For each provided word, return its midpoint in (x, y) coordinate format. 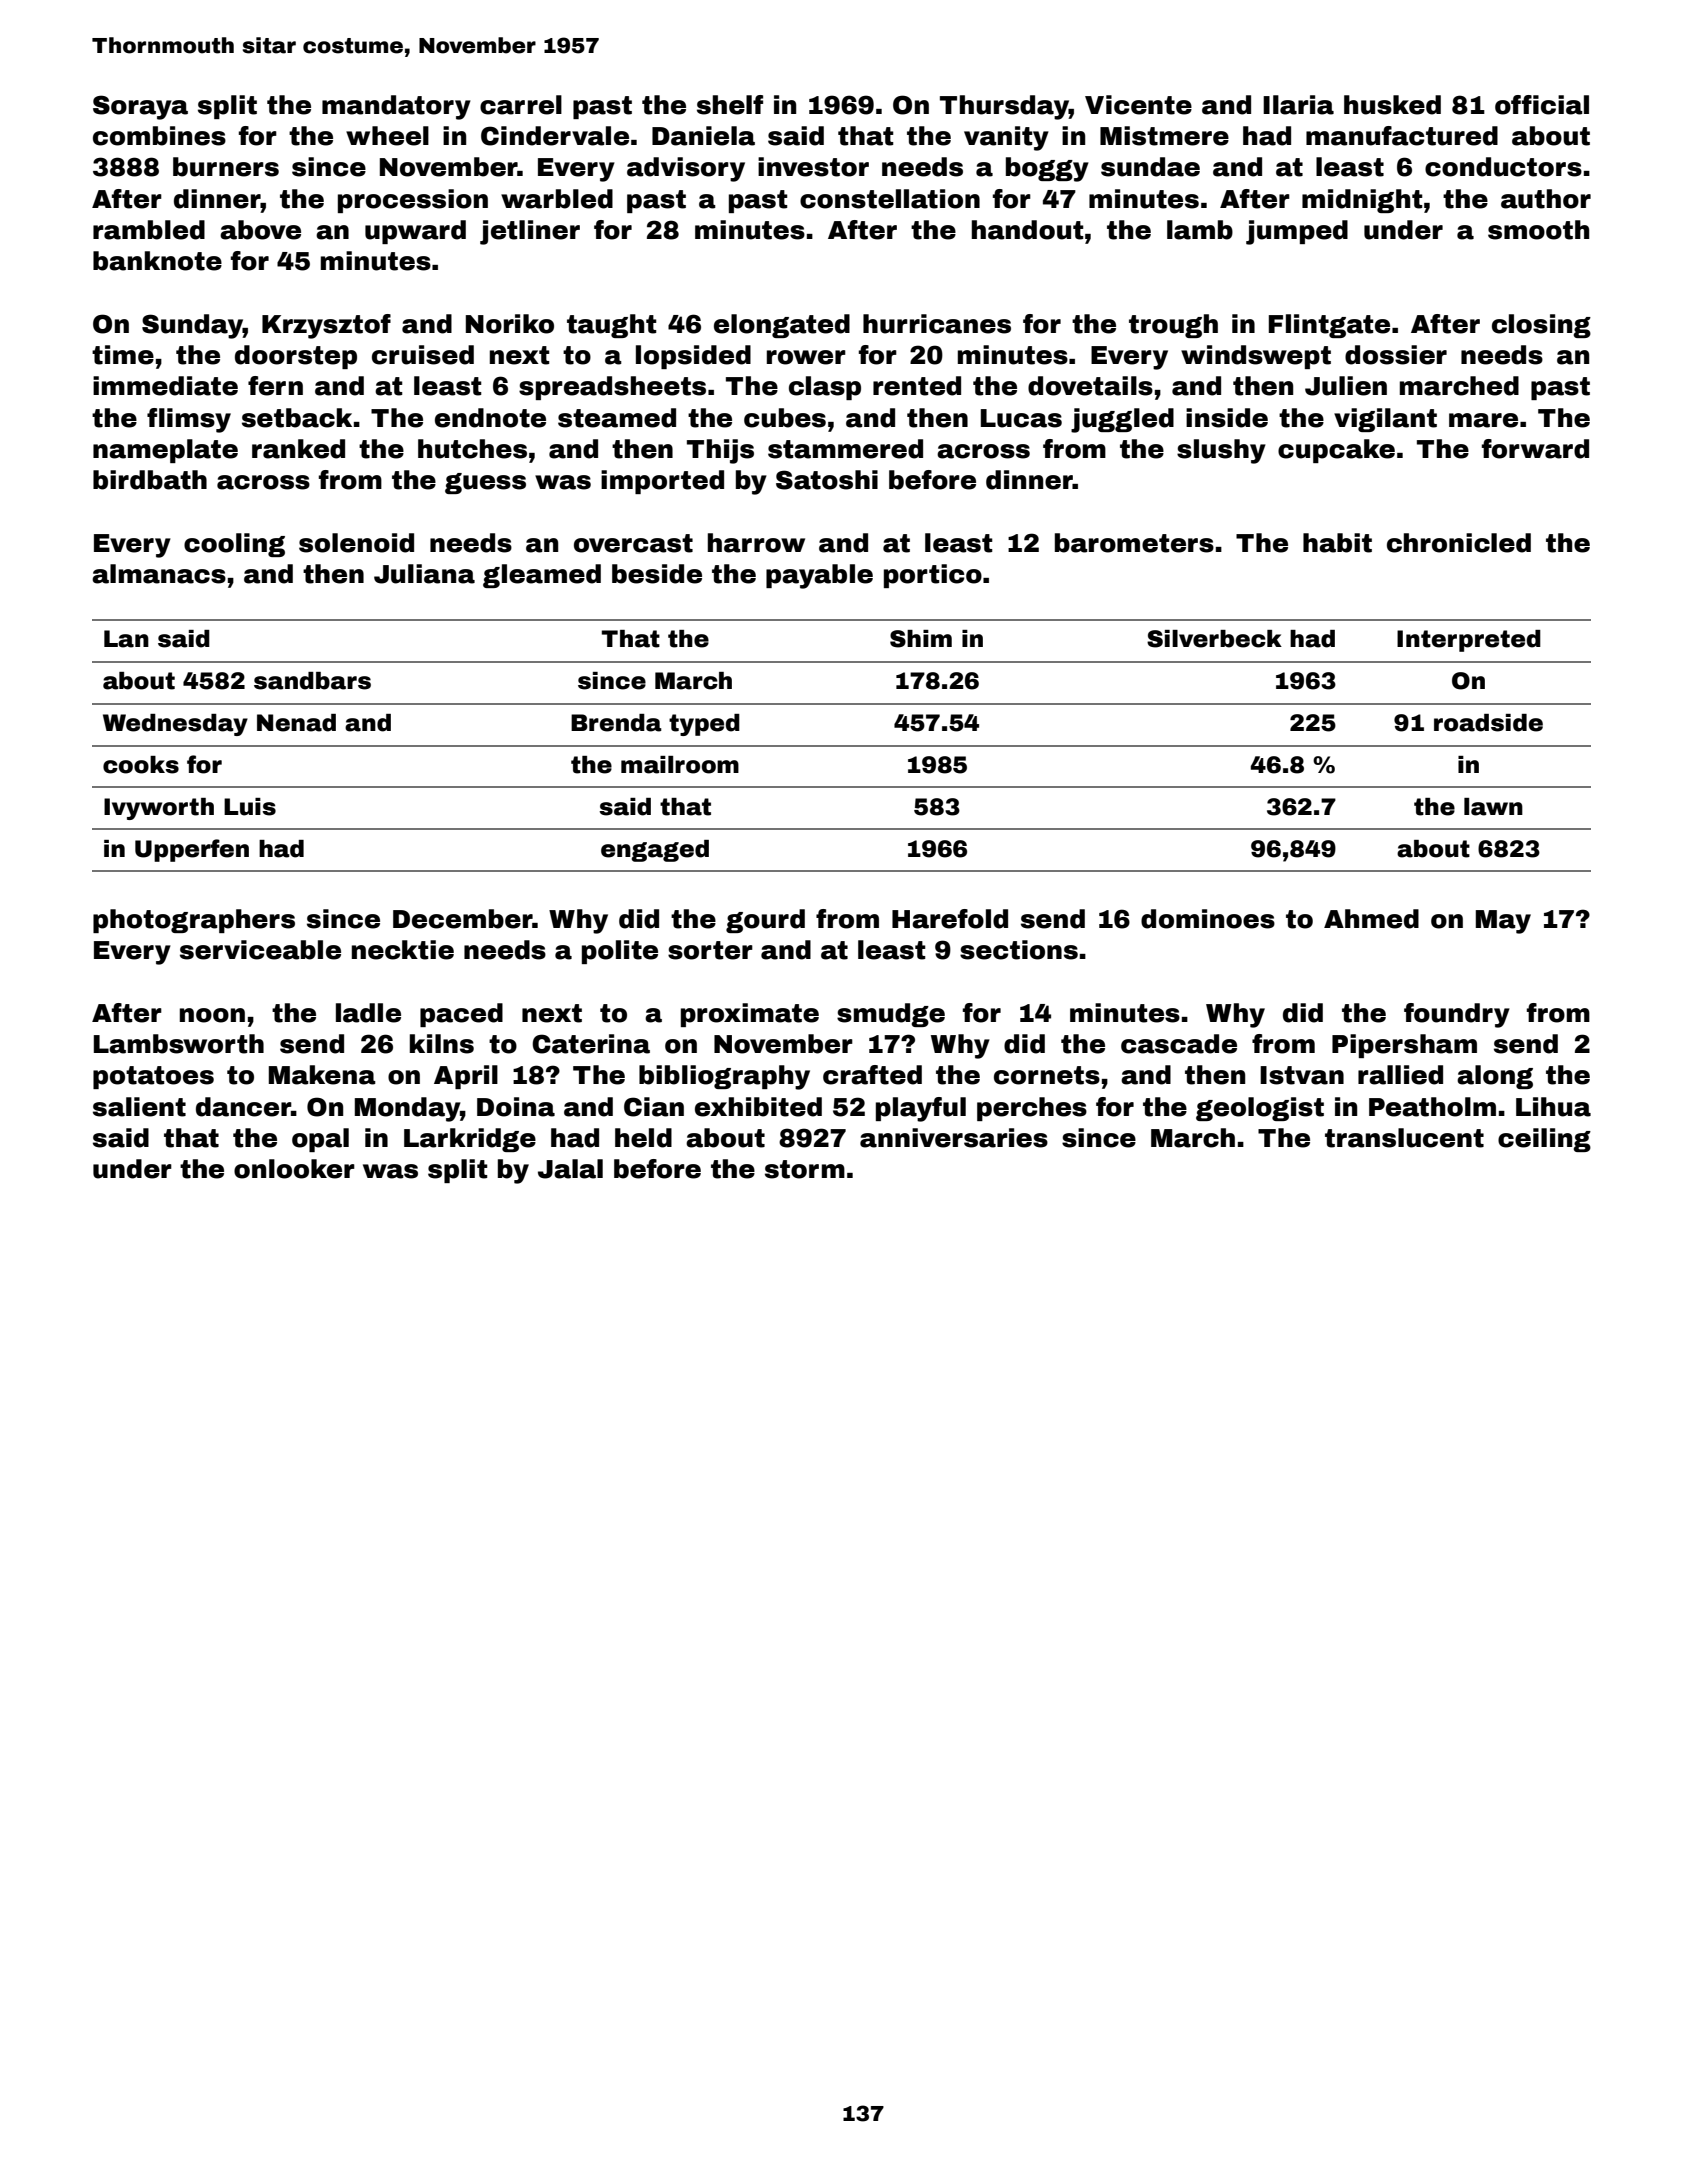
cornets (1047, 1075)
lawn (1493, 807)
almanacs (159, 574)
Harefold (950, 919)
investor (813, 167)
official (1542, 105)
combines (159, 136)
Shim (921, 639)
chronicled (1459, 543)
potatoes (153, 1077)
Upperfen (192, 850)
